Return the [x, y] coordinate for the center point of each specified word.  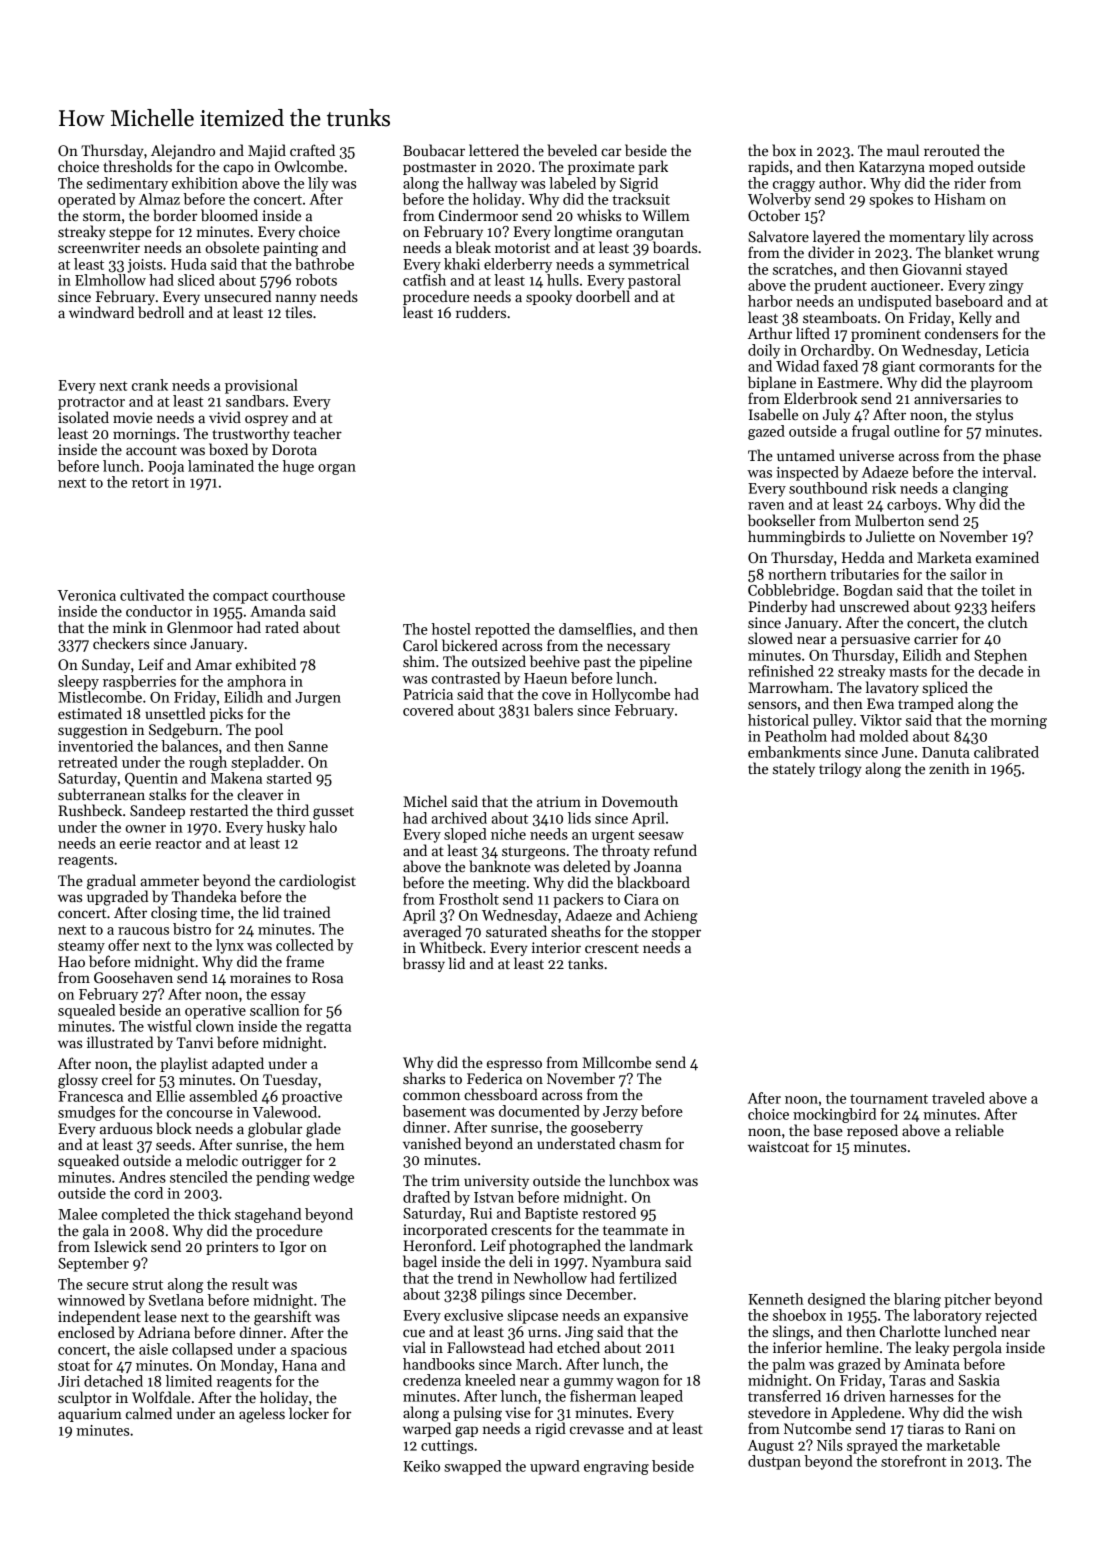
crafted [312, 150]
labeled [572, 183]
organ [337, 469]
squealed [86, 1011]
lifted [813, 333]
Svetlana [176, 1300]
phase [1022, 456]
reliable [979, 1130]
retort [150, 483]
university [496, 1182]
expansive [656, 1317]
